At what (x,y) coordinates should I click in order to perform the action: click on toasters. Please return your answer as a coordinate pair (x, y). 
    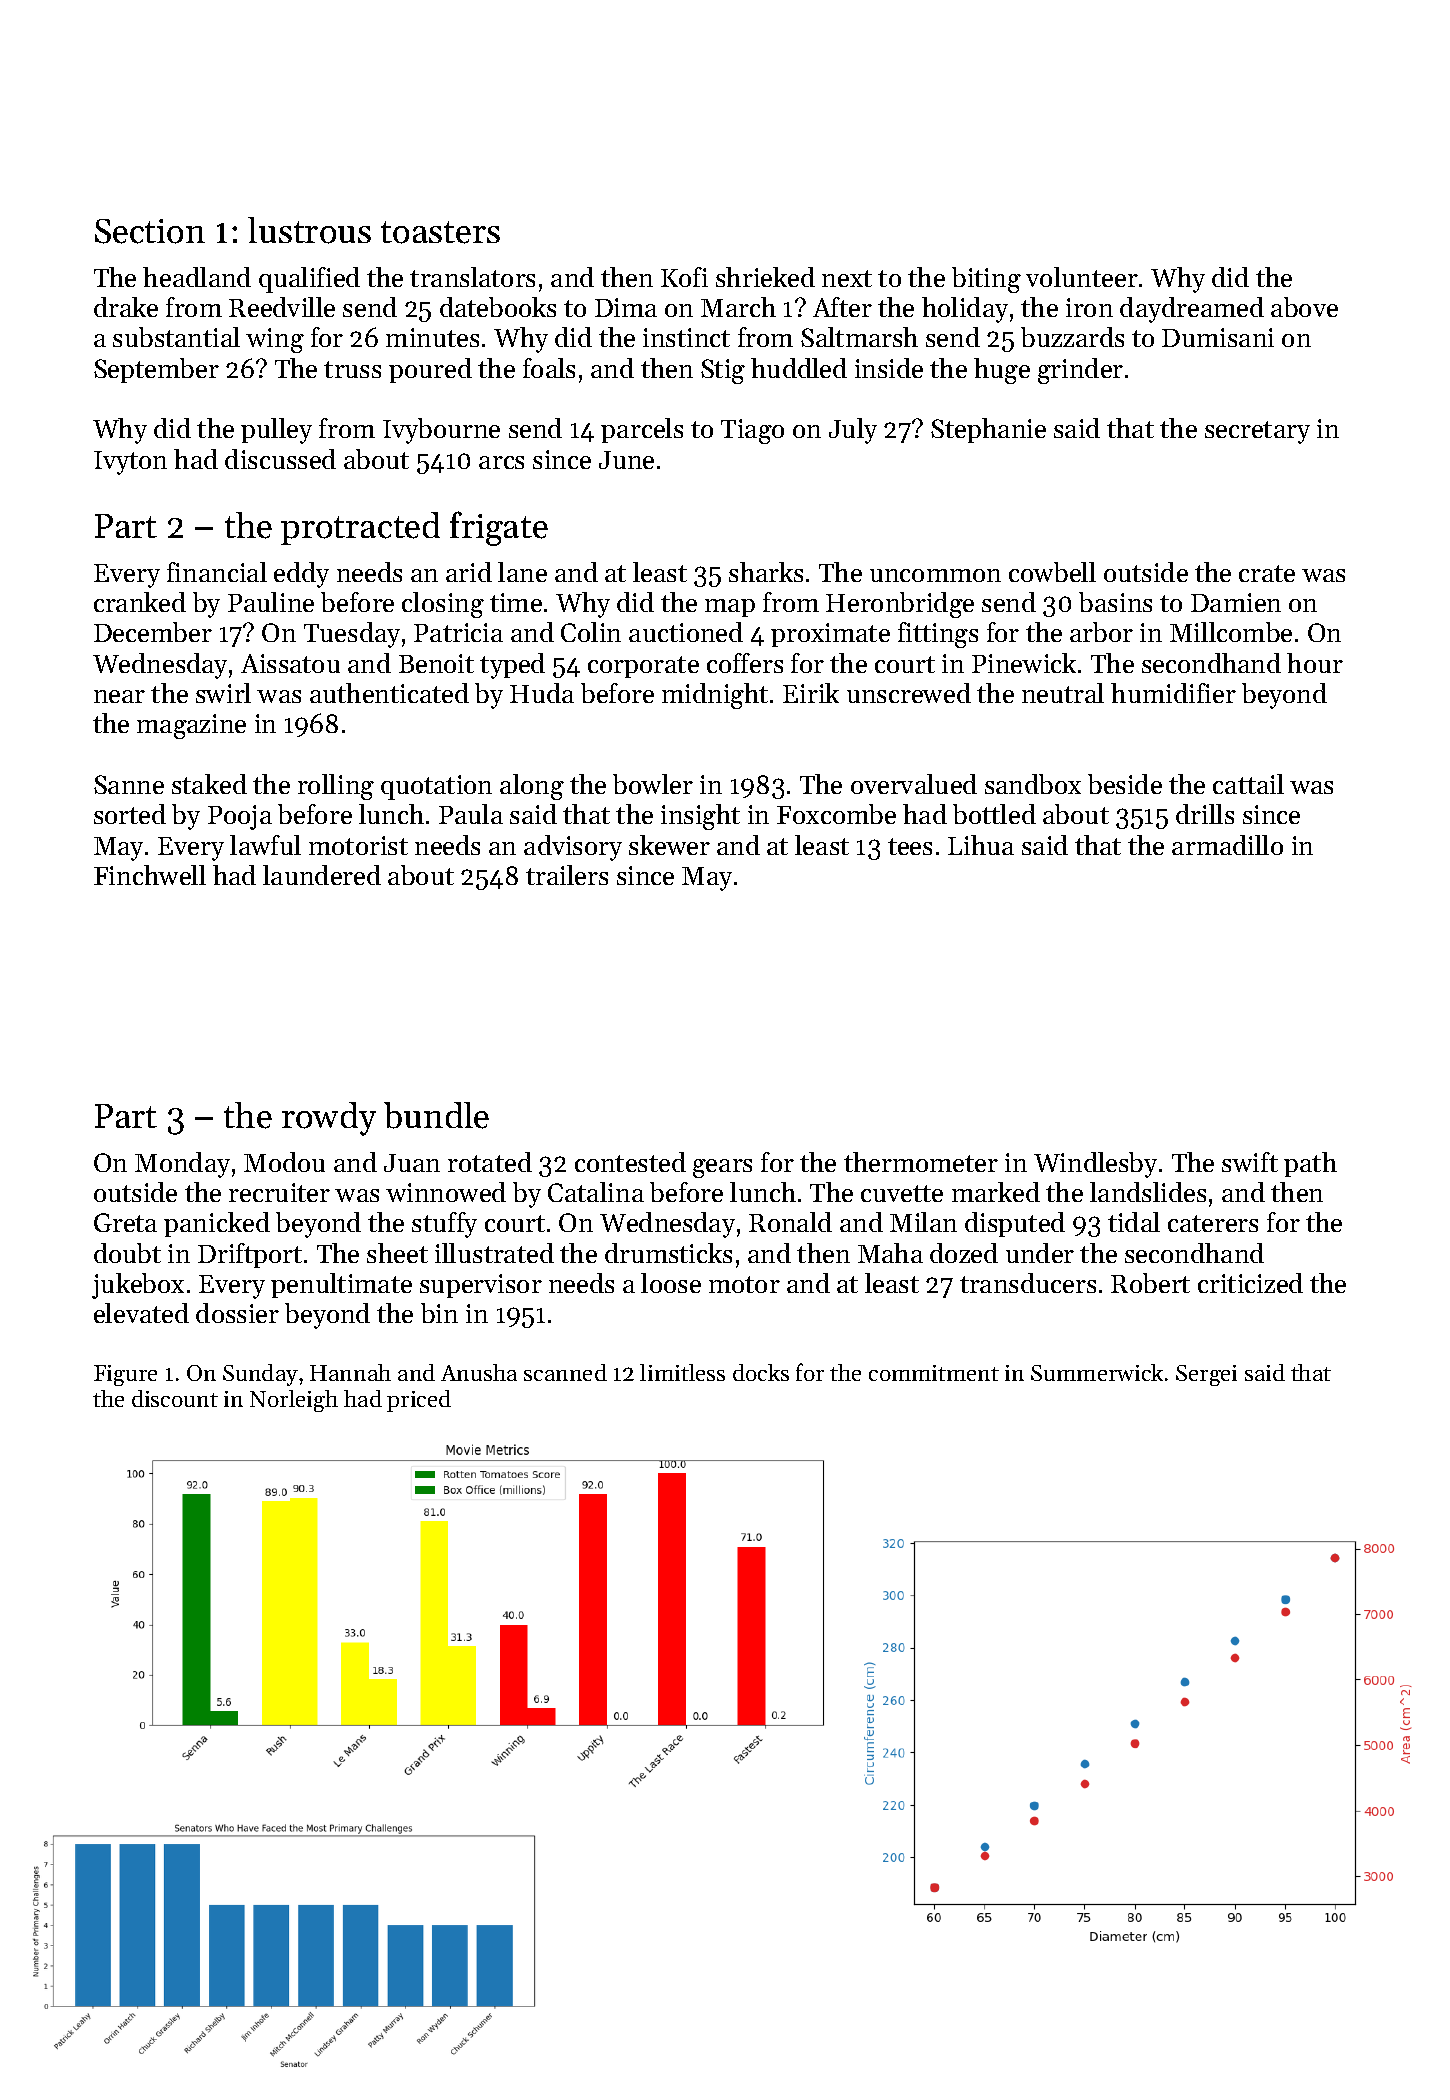
    Looking at the image, I should click on (440, 232).
